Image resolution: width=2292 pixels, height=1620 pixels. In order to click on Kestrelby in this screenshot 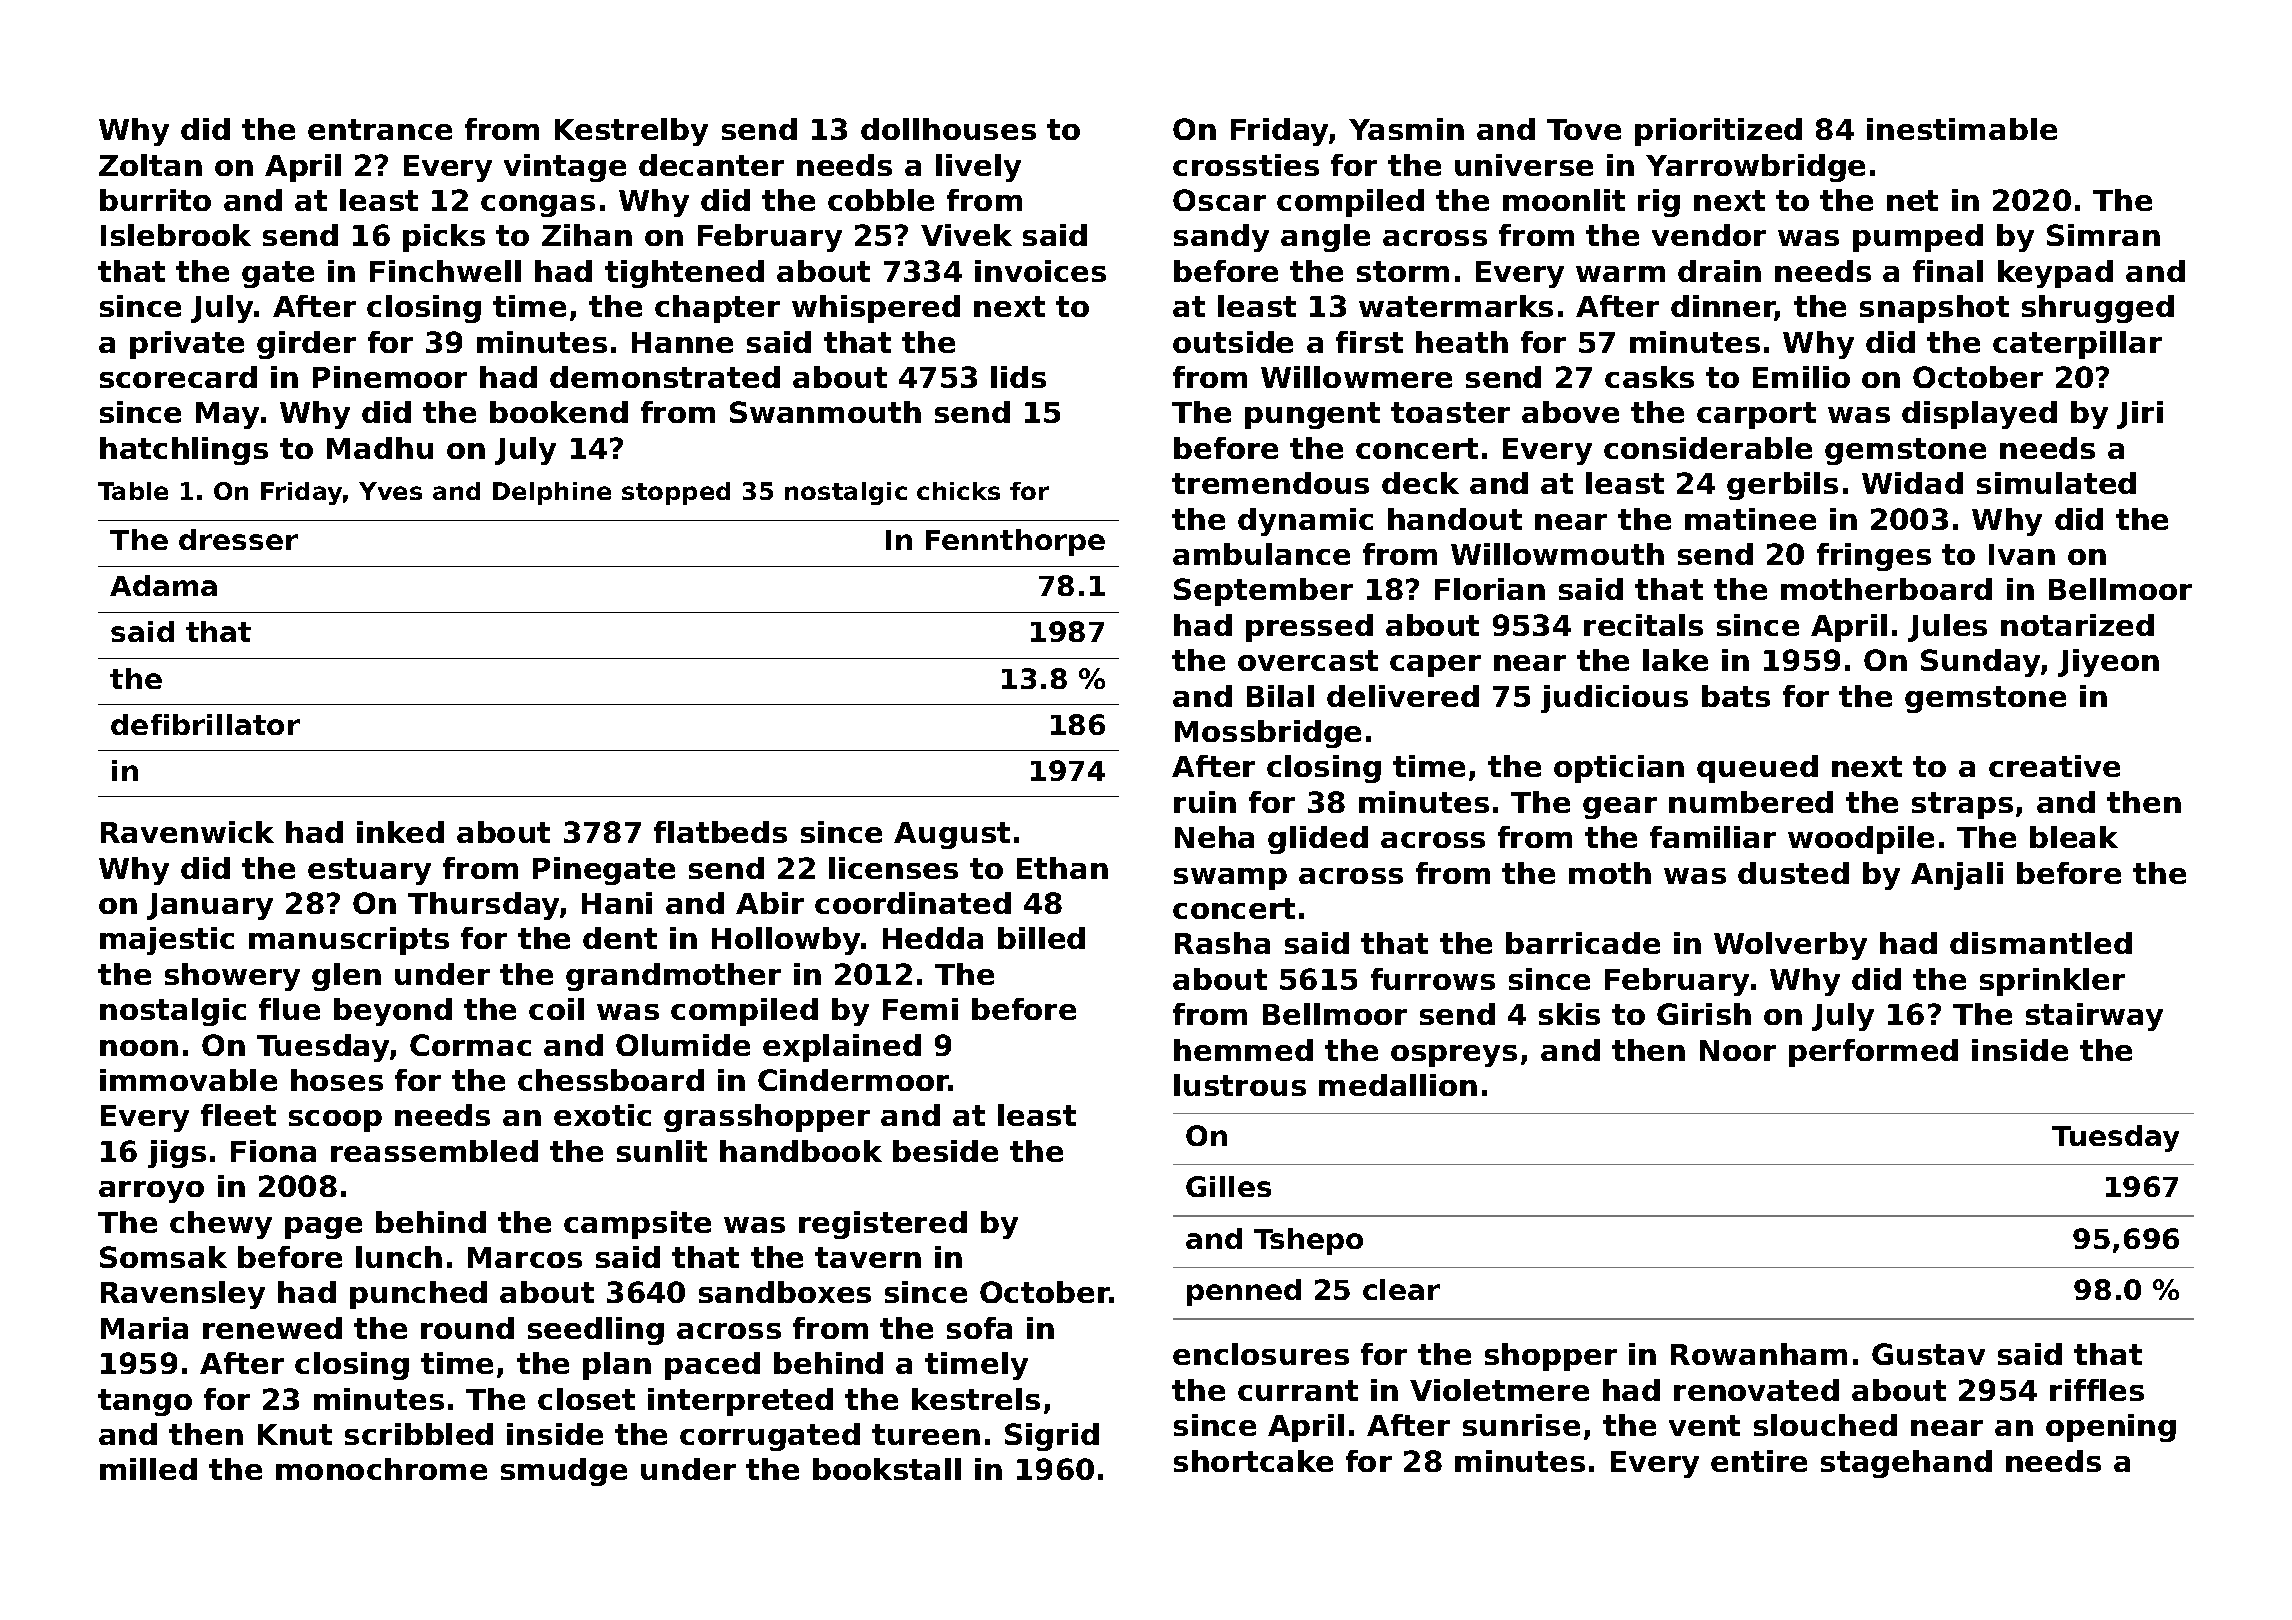, I will do `click(631, 132)`.
